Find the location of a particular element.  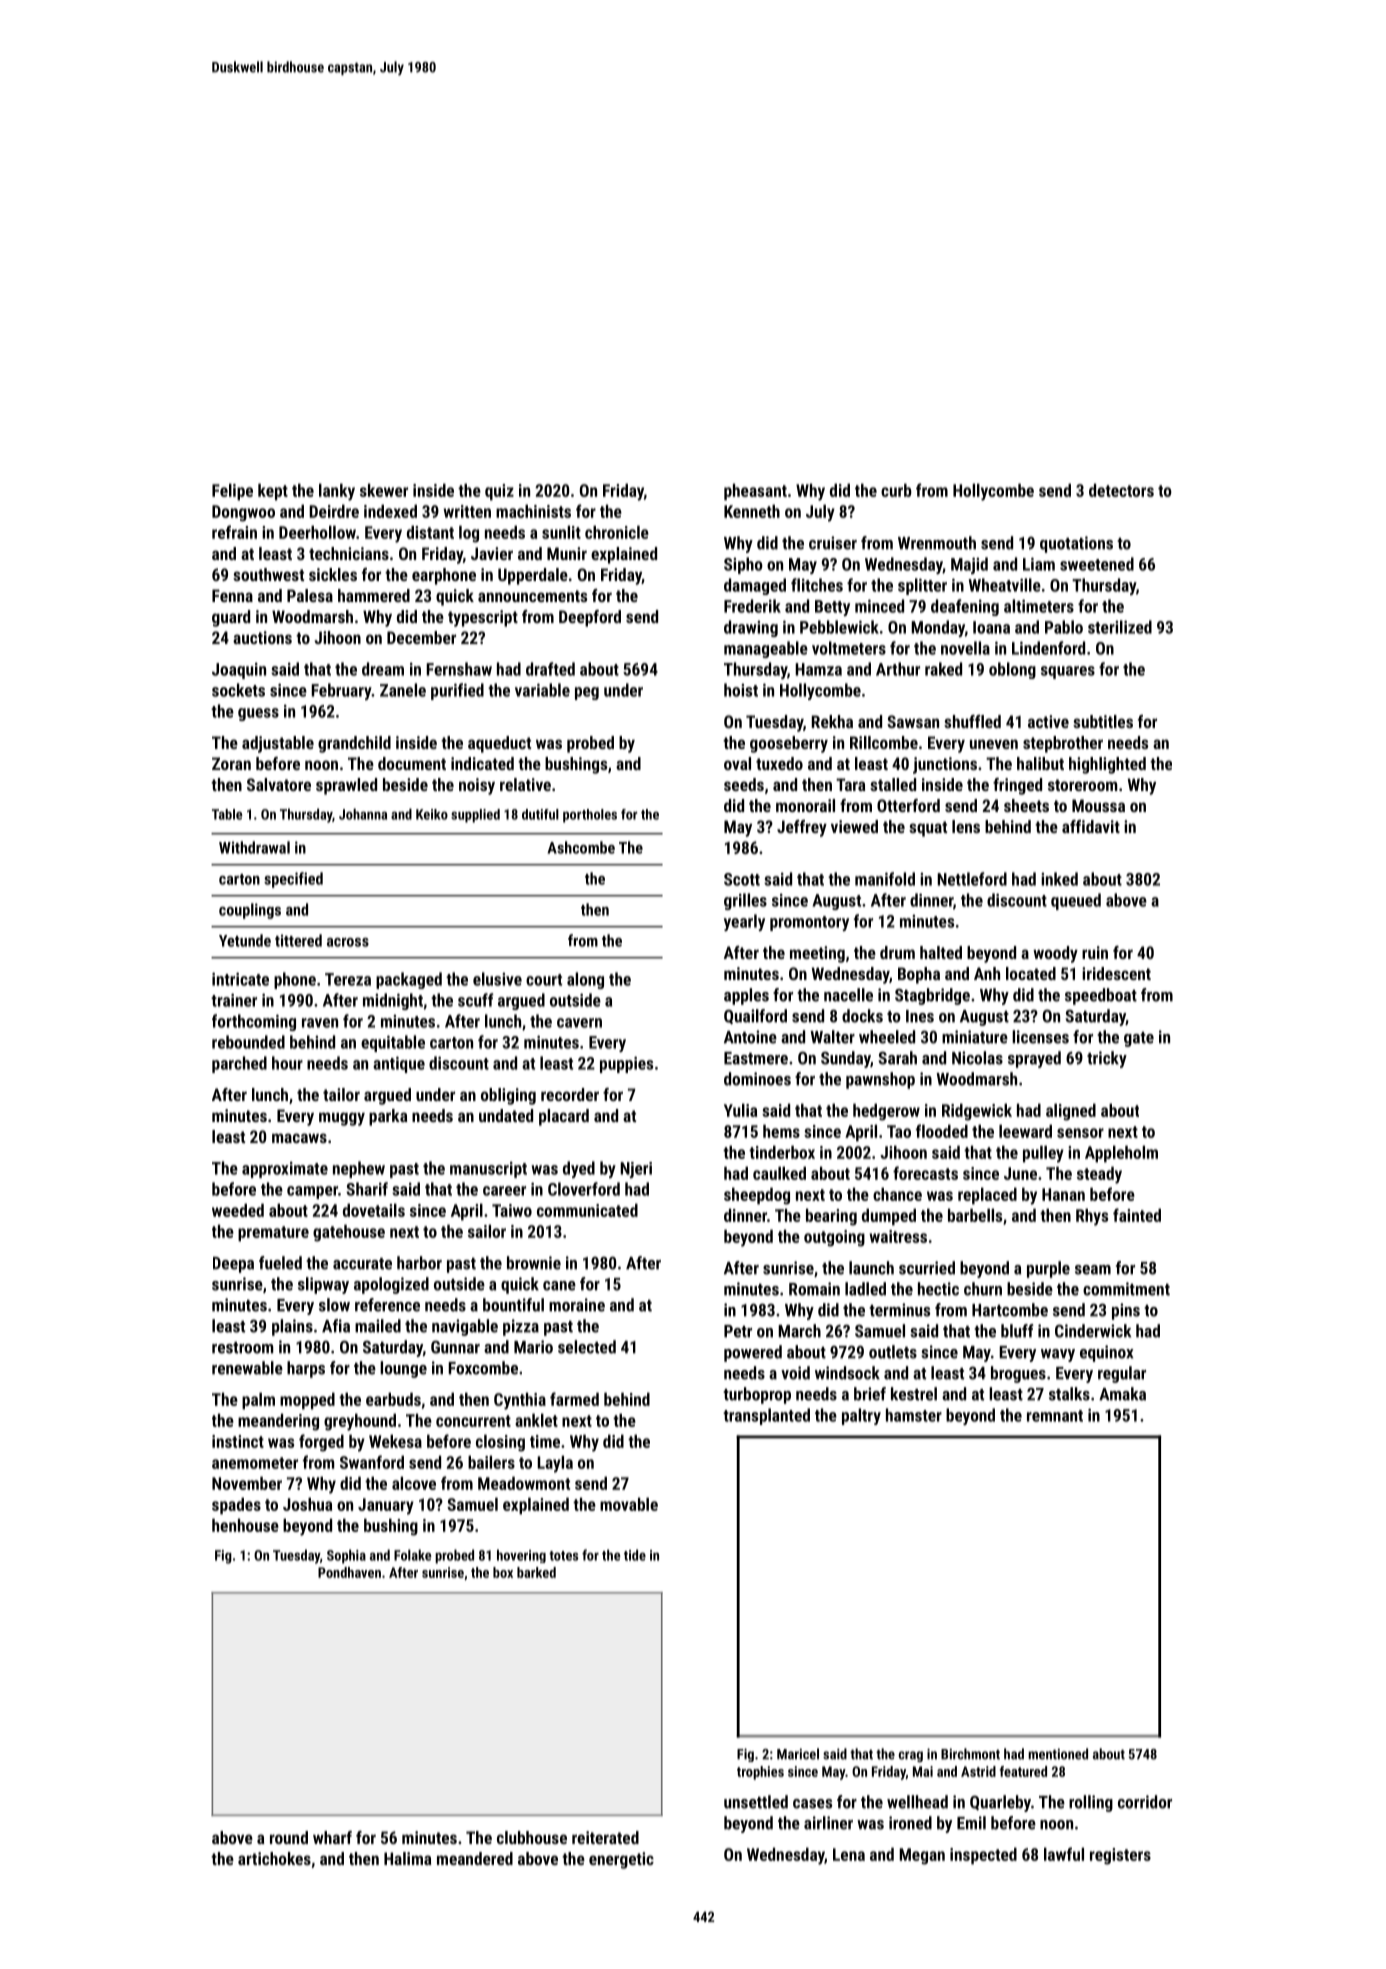

anklet is located at coordinates (536, 1420).
